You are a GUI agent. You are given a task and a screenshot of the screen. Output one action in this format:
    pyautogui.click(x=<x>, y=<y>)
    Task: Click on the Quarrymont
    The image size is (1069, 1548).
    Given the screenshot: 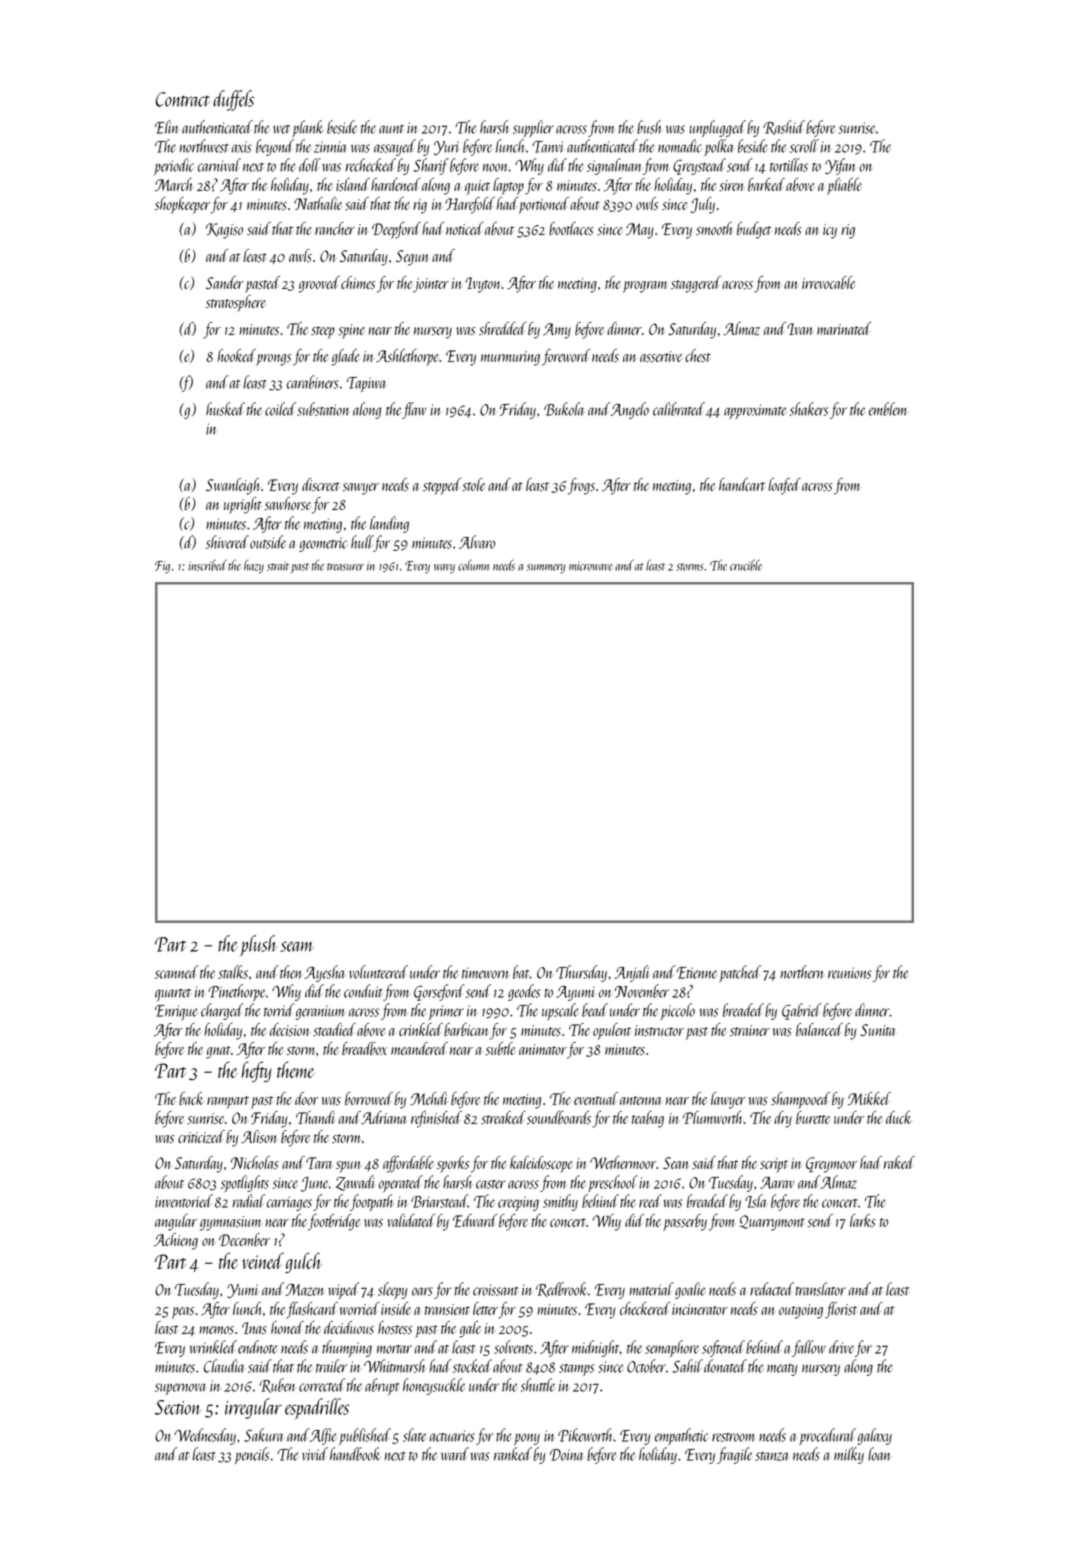 What is the action you would take?
    pyautogui.click(x=772, y=1223)
